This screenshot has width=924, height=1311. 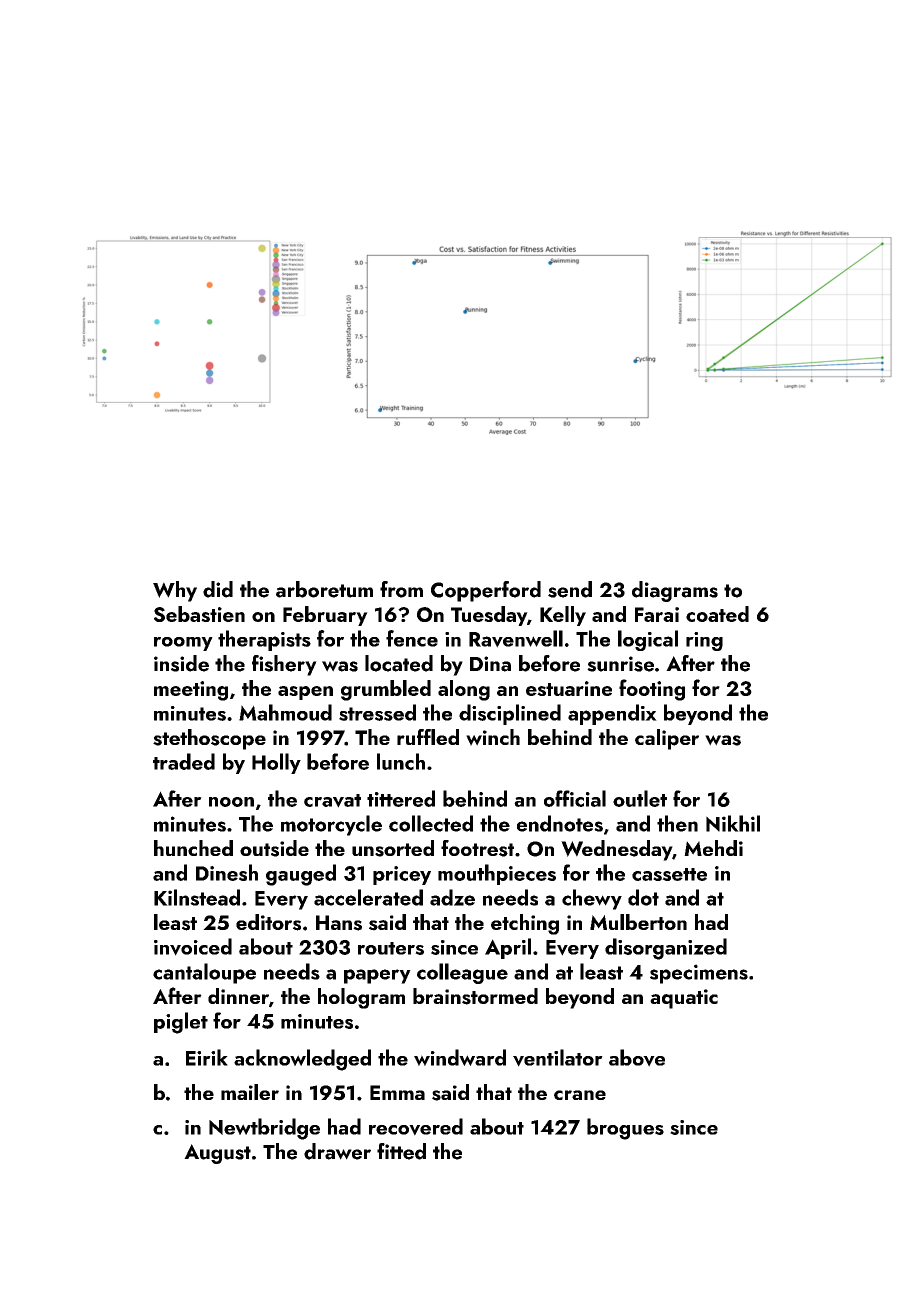 What do you see at coordinates (669, 874) in the screenshot?
I see `cassette` at bounding box center [669, 874].
